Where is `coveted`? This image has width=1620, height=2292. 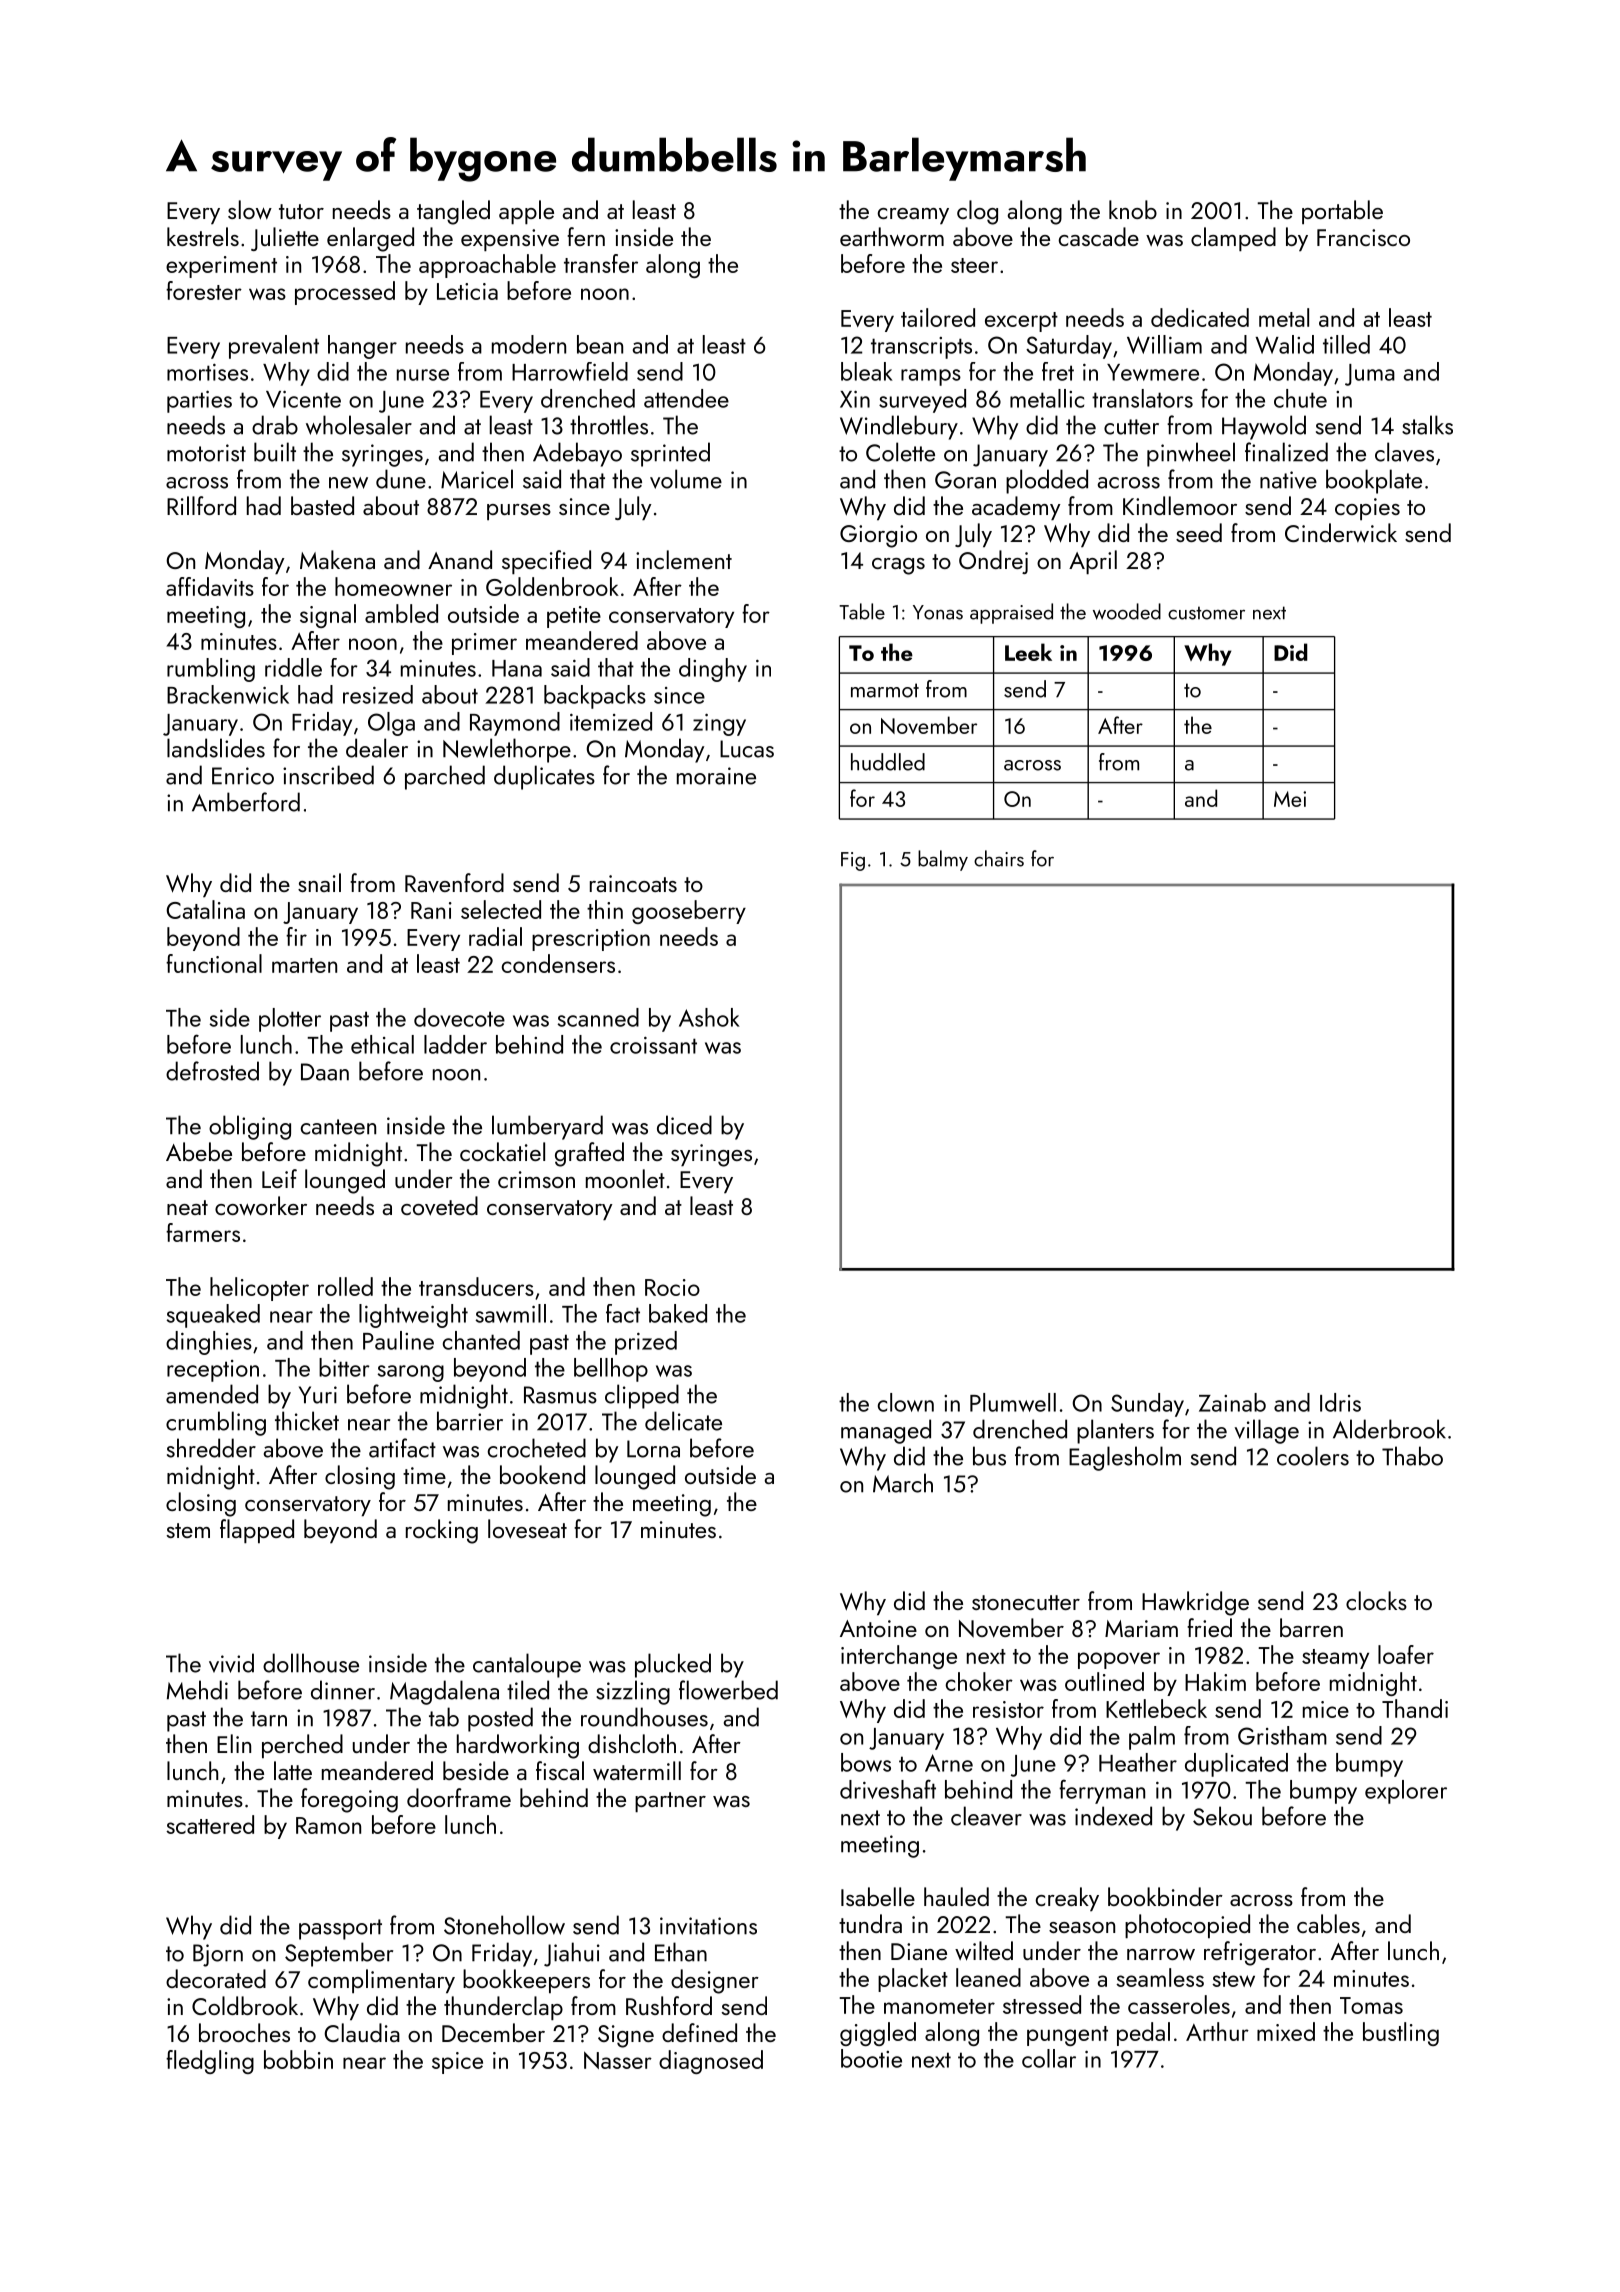
coveted is located at coordinates (439, 1206).
